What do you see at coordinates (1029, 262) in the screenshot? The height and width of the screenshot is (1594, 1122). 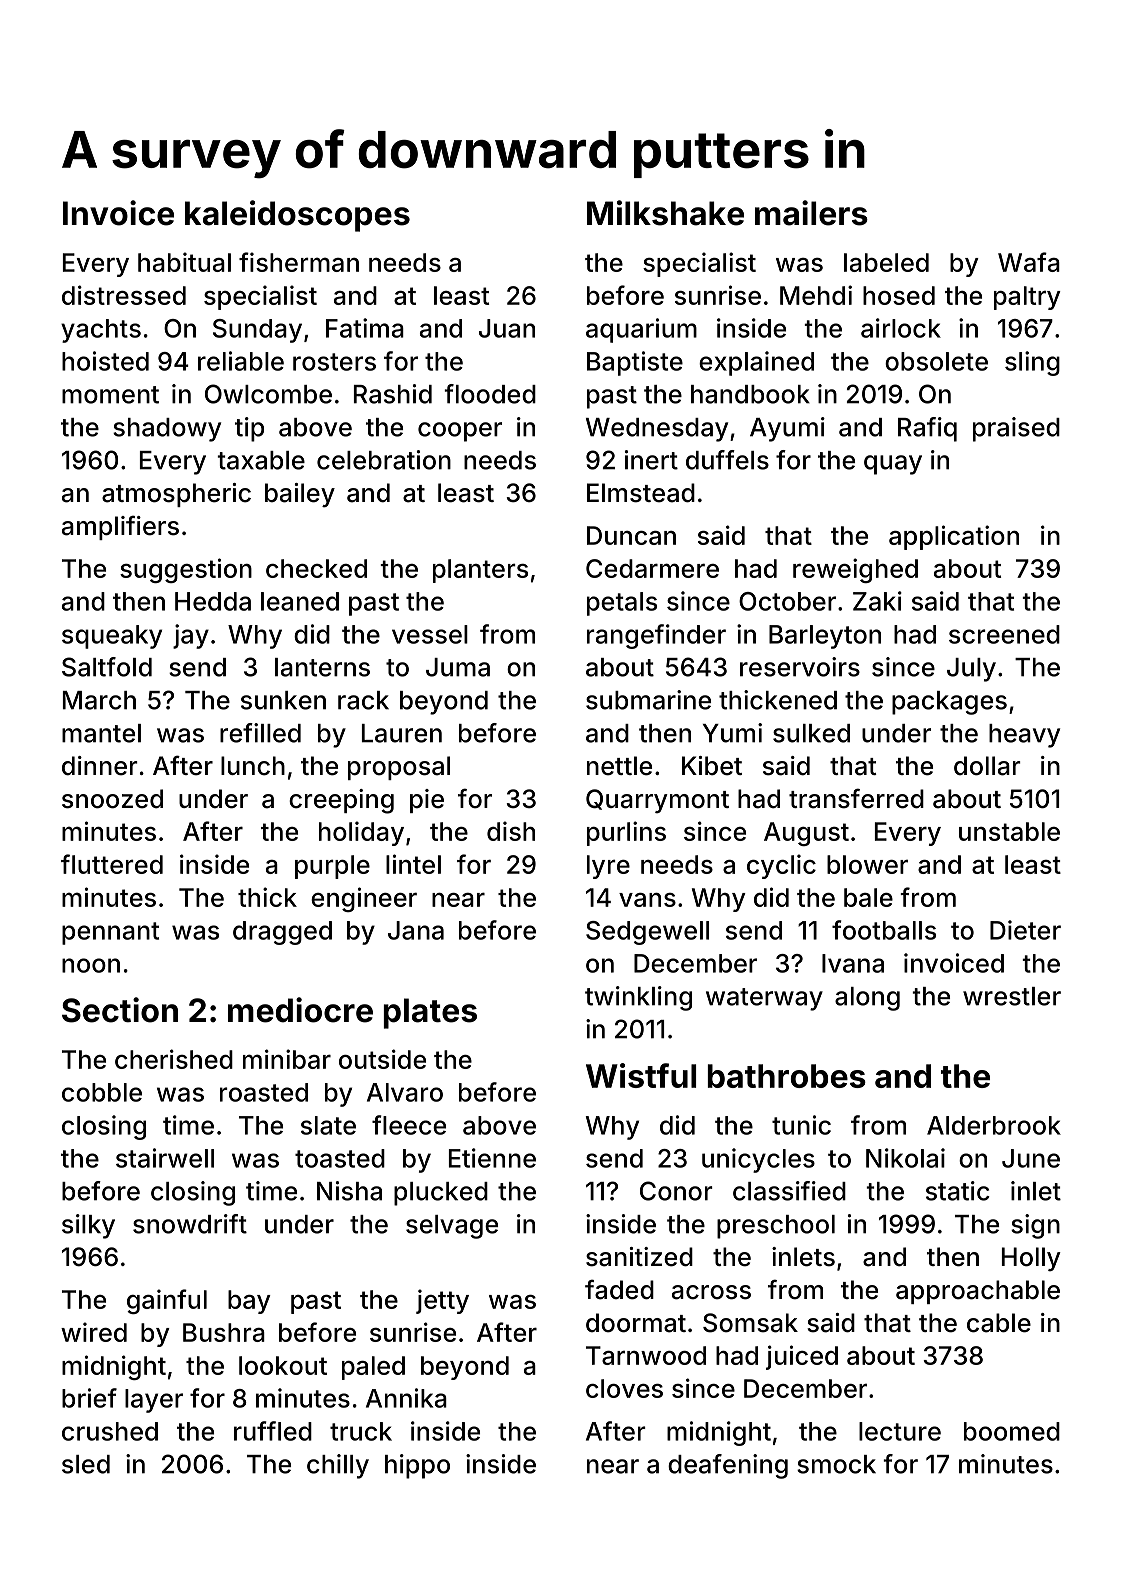 I see `Wafa` at bounding box center [1029, 262].
